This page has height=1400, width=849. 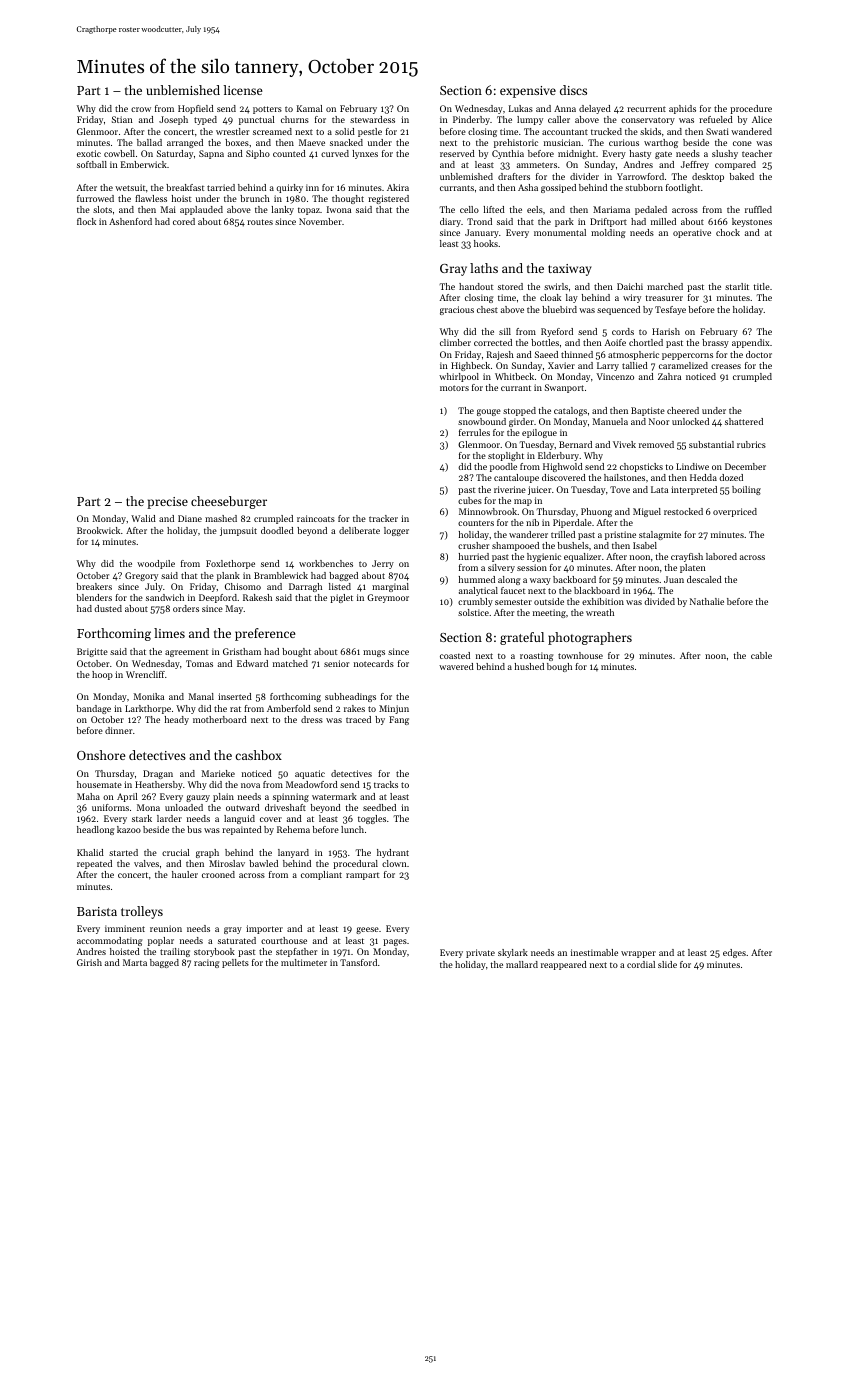 I want to click on chest, so click(x=487, y=309).
